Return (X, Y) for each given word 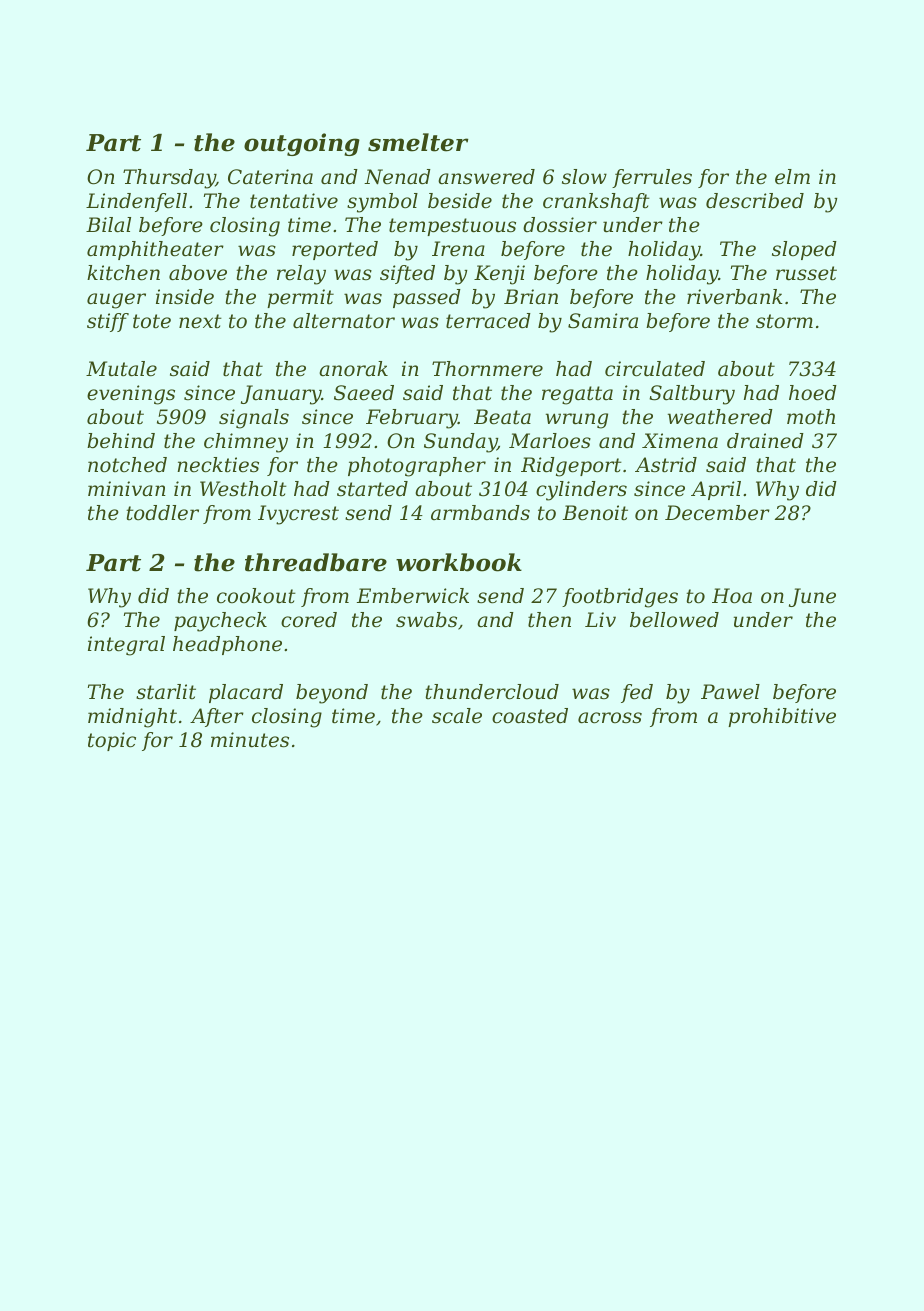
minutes (250, 740)
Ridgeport (571, 467)
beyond (332, 694)
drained (765, 441)
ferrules (652, 178)
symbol (382, 203)
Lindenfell (136, 202)
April (716, 490)
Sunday (460, 443)
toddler (162, 513)
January (281, 395)
